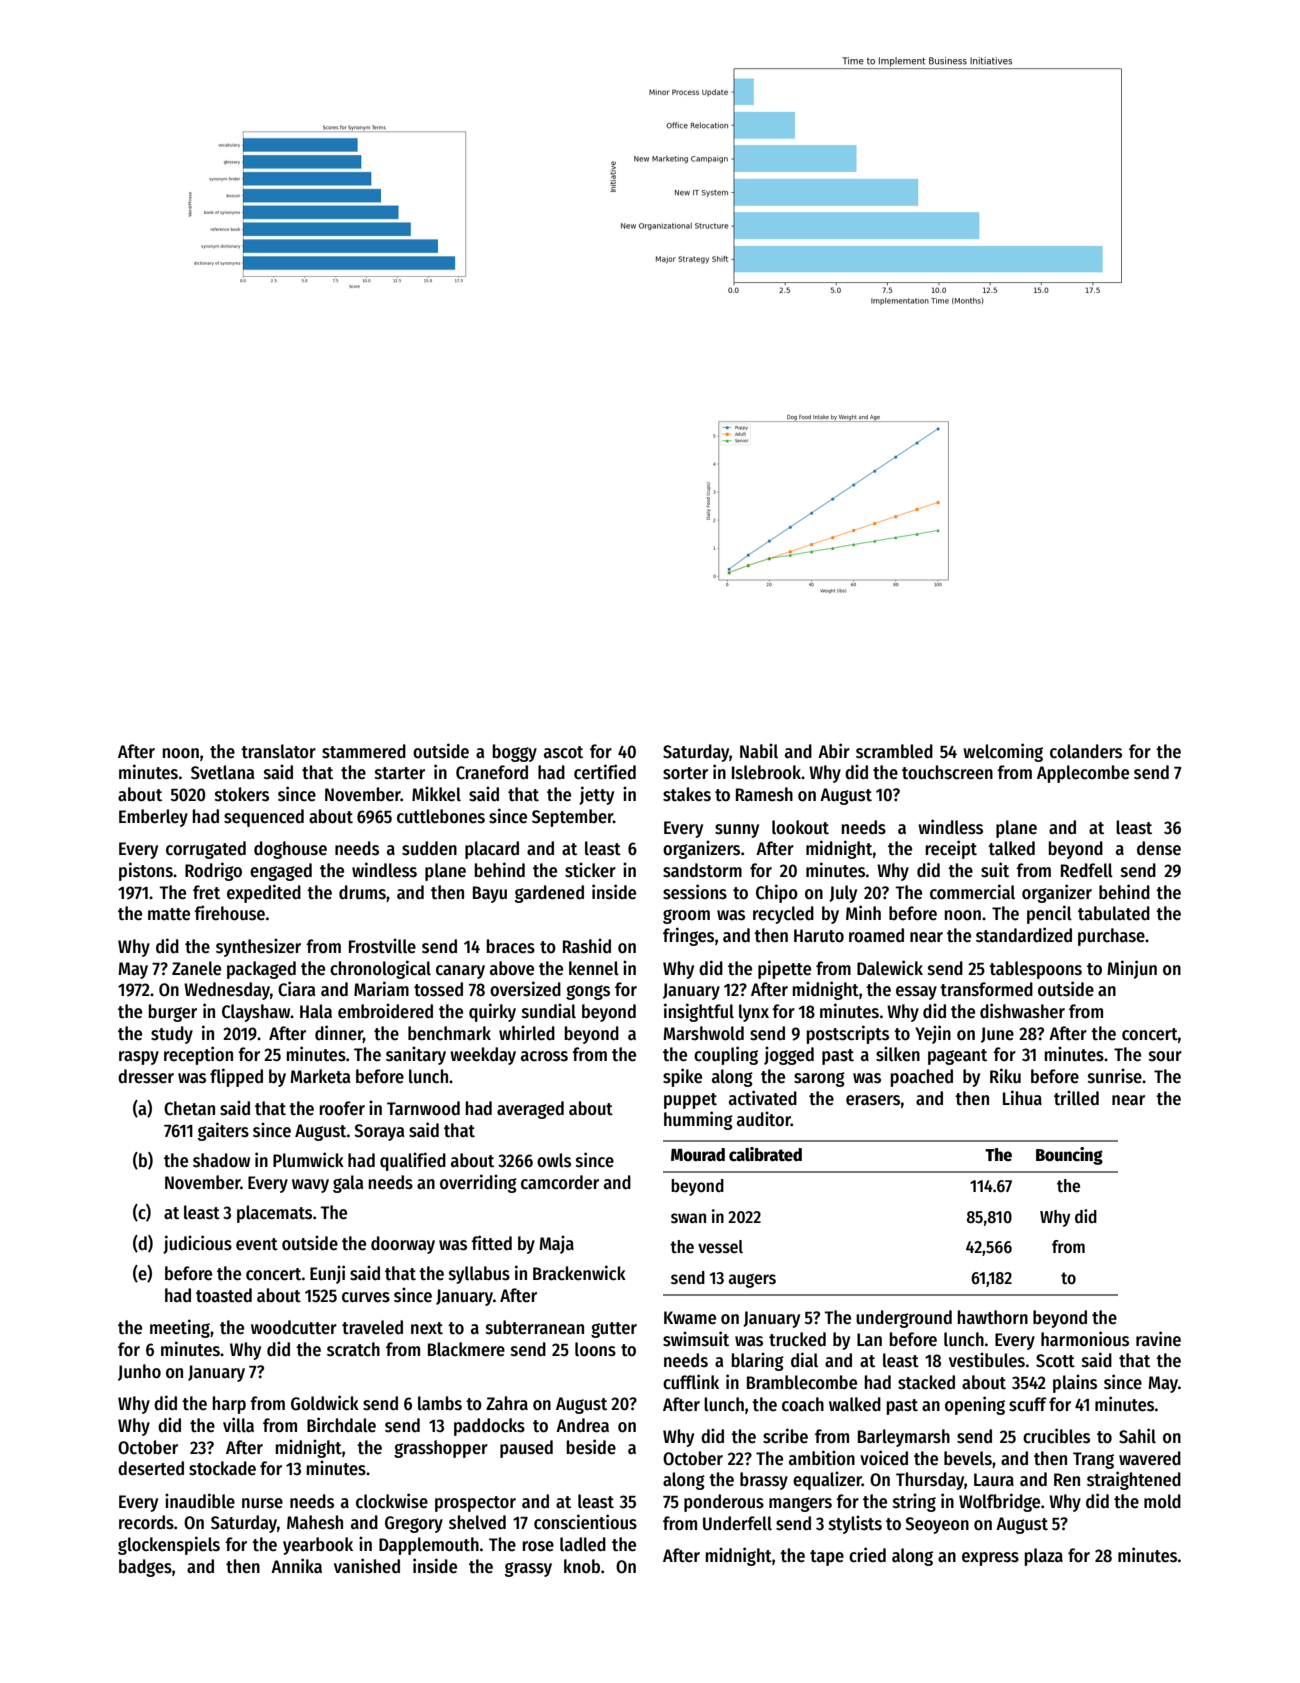  Describe the element at coordinates (1044, 1557) in the page. I see `plaza` at that location.
